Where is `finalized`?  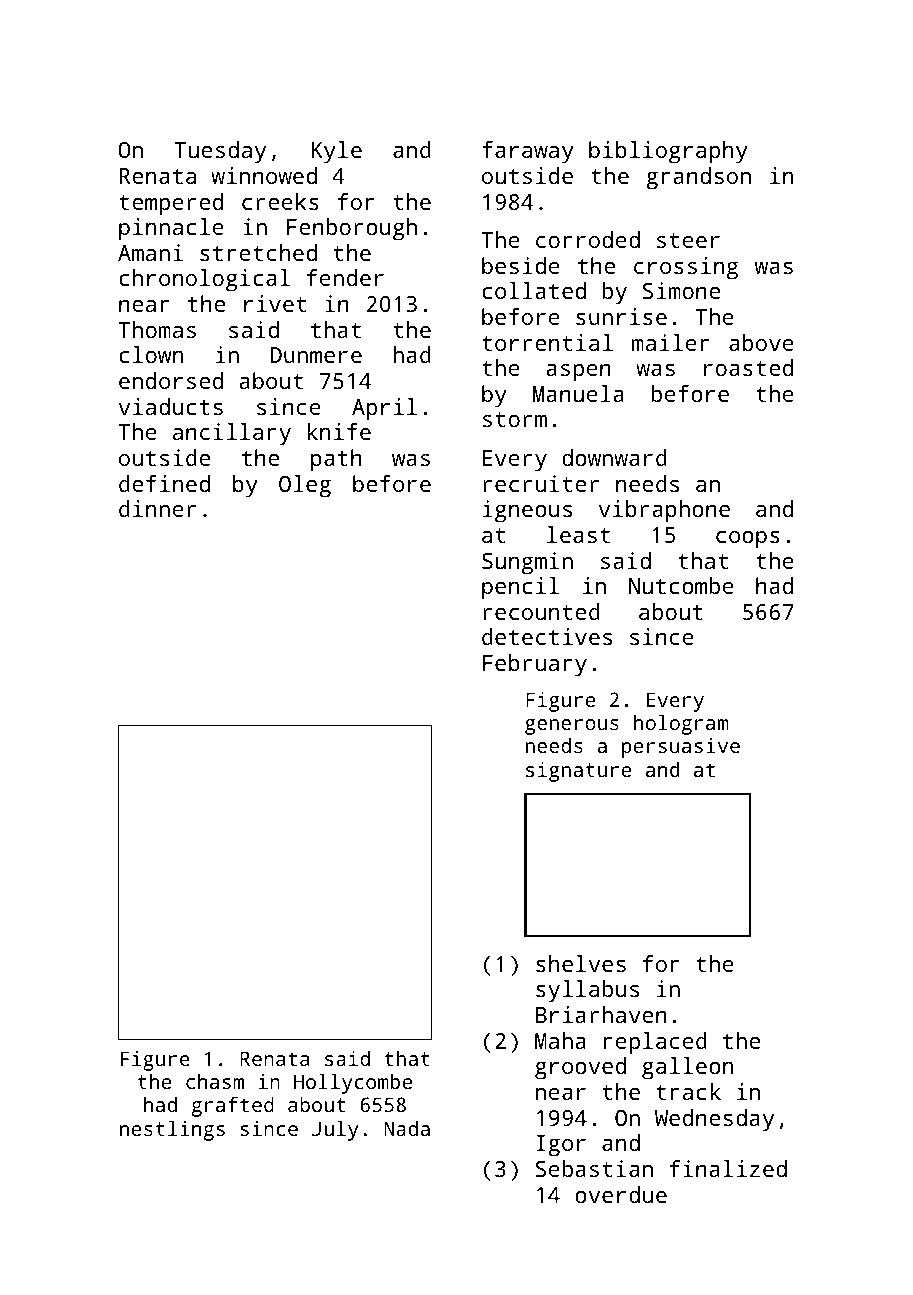 finalized is located at coordinates (728, 1168).
